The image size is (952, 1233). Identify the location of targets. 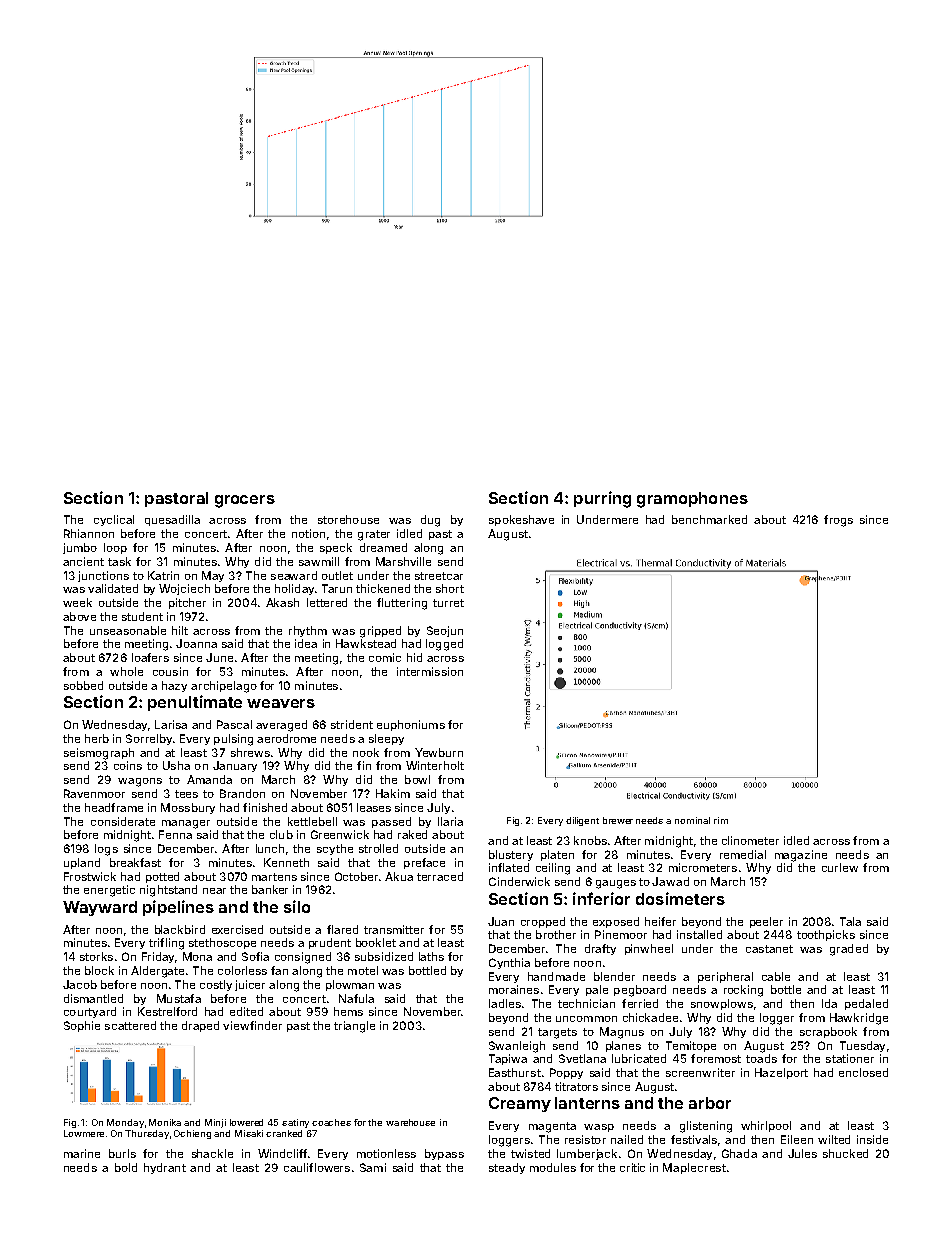
(557, 1033).
